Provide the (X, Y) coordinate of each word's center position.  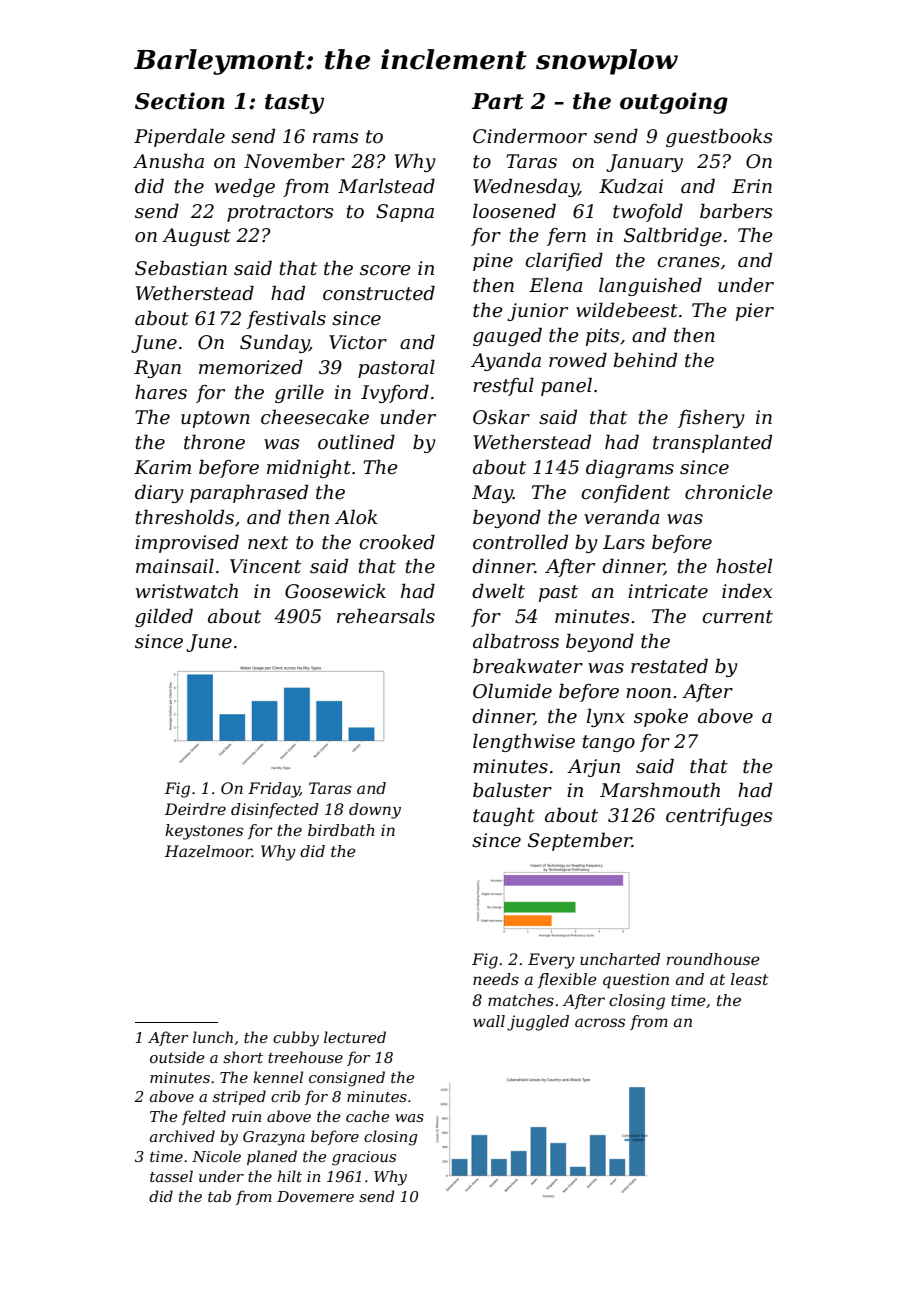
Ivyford (395, 393)
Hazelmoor (208, 851)
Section (180, 101)
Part (498, 101)
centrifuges (719, 817)
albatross (516, 641)
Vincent (265, 566)
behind (645, 360)
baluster (512, 790)
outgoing (674, 103)
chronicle (729, 492)
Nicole (216, 1156)
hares (161, 392)
